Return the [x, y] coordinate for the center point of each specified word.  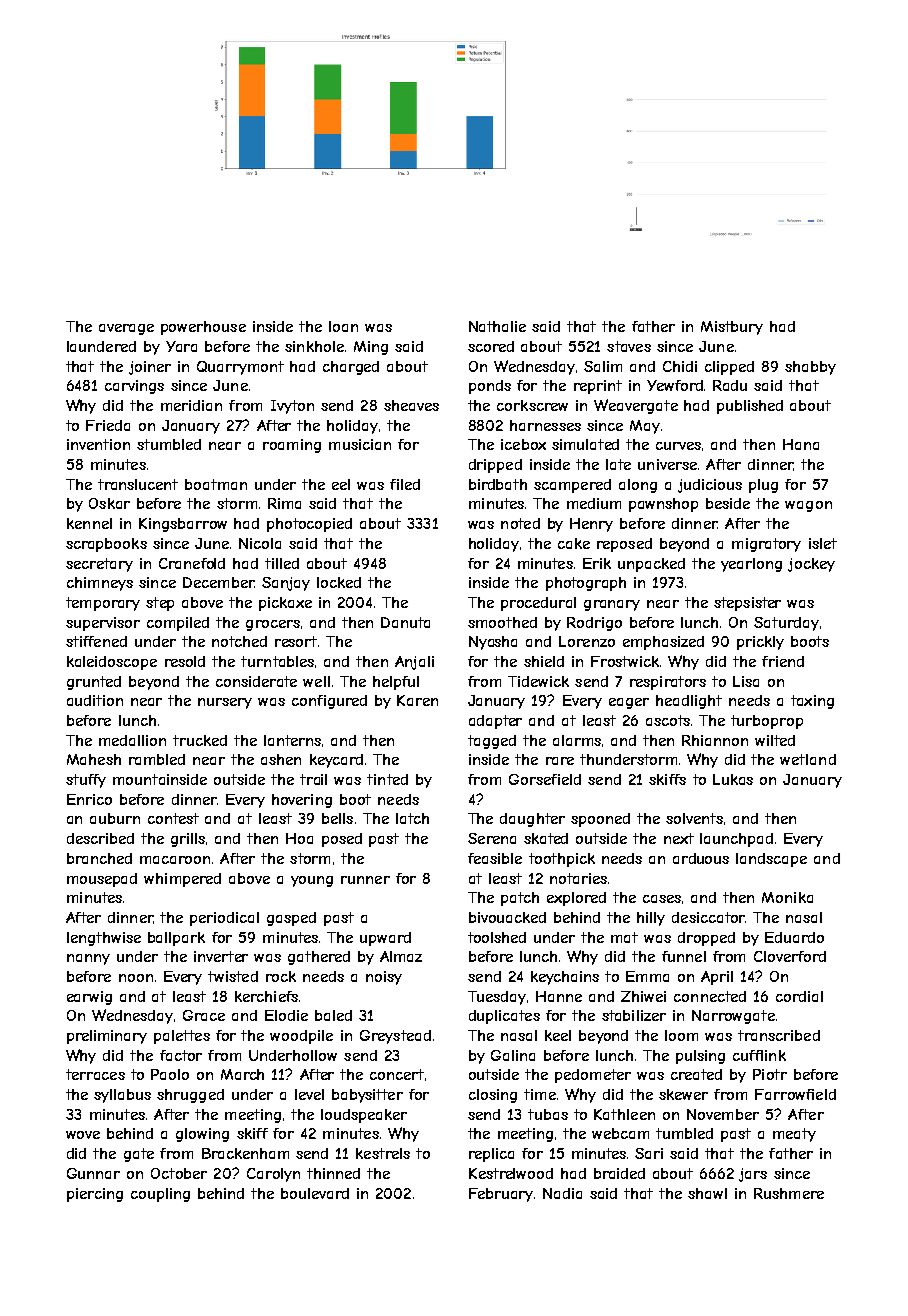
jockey [811, 565]
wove [83, 1135]
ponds [490, 387]
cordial [799, 996]
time [540, 1094]
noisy [384, 978]
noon [136, 978]
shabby [810, 368]
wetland [808, 759]
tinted [387, 779]
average [126, 329]
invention [98, 444]
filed [405, 484]
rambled [157, 759]
